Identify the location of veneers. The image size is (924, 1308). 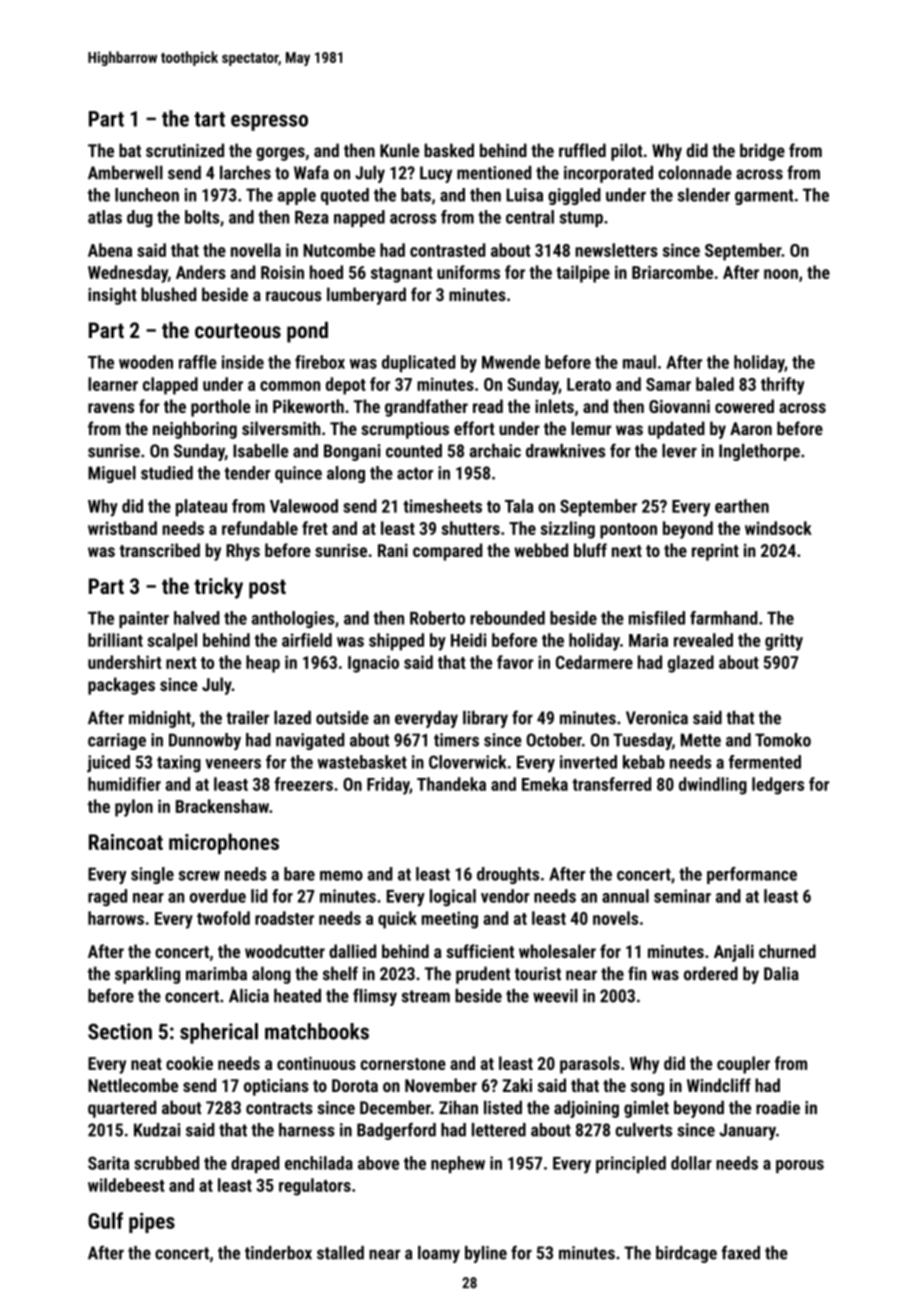
(233, 764).
